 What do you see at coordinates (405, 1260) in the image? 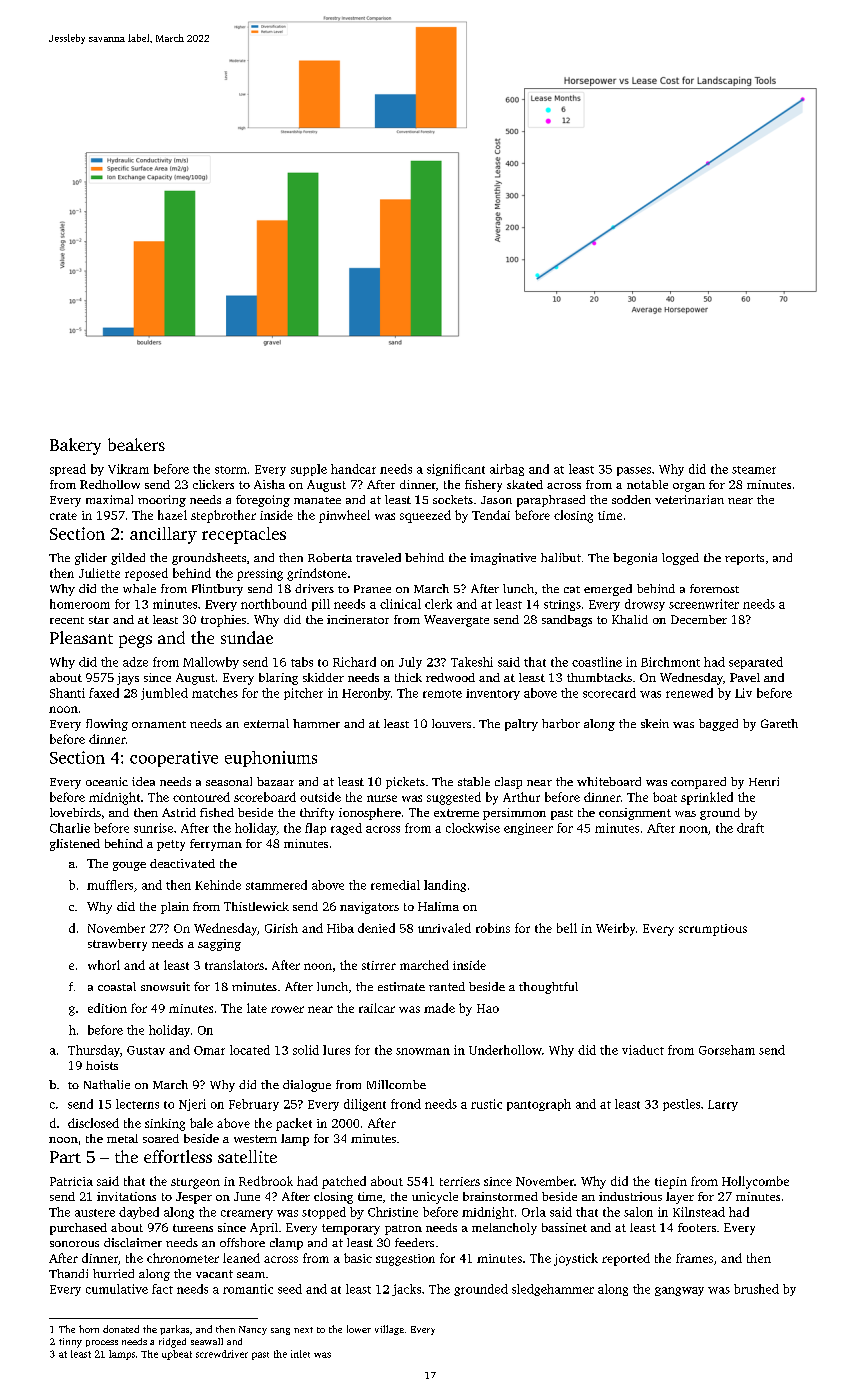
I see `suggestion` at bounding box center [405, 1260].
